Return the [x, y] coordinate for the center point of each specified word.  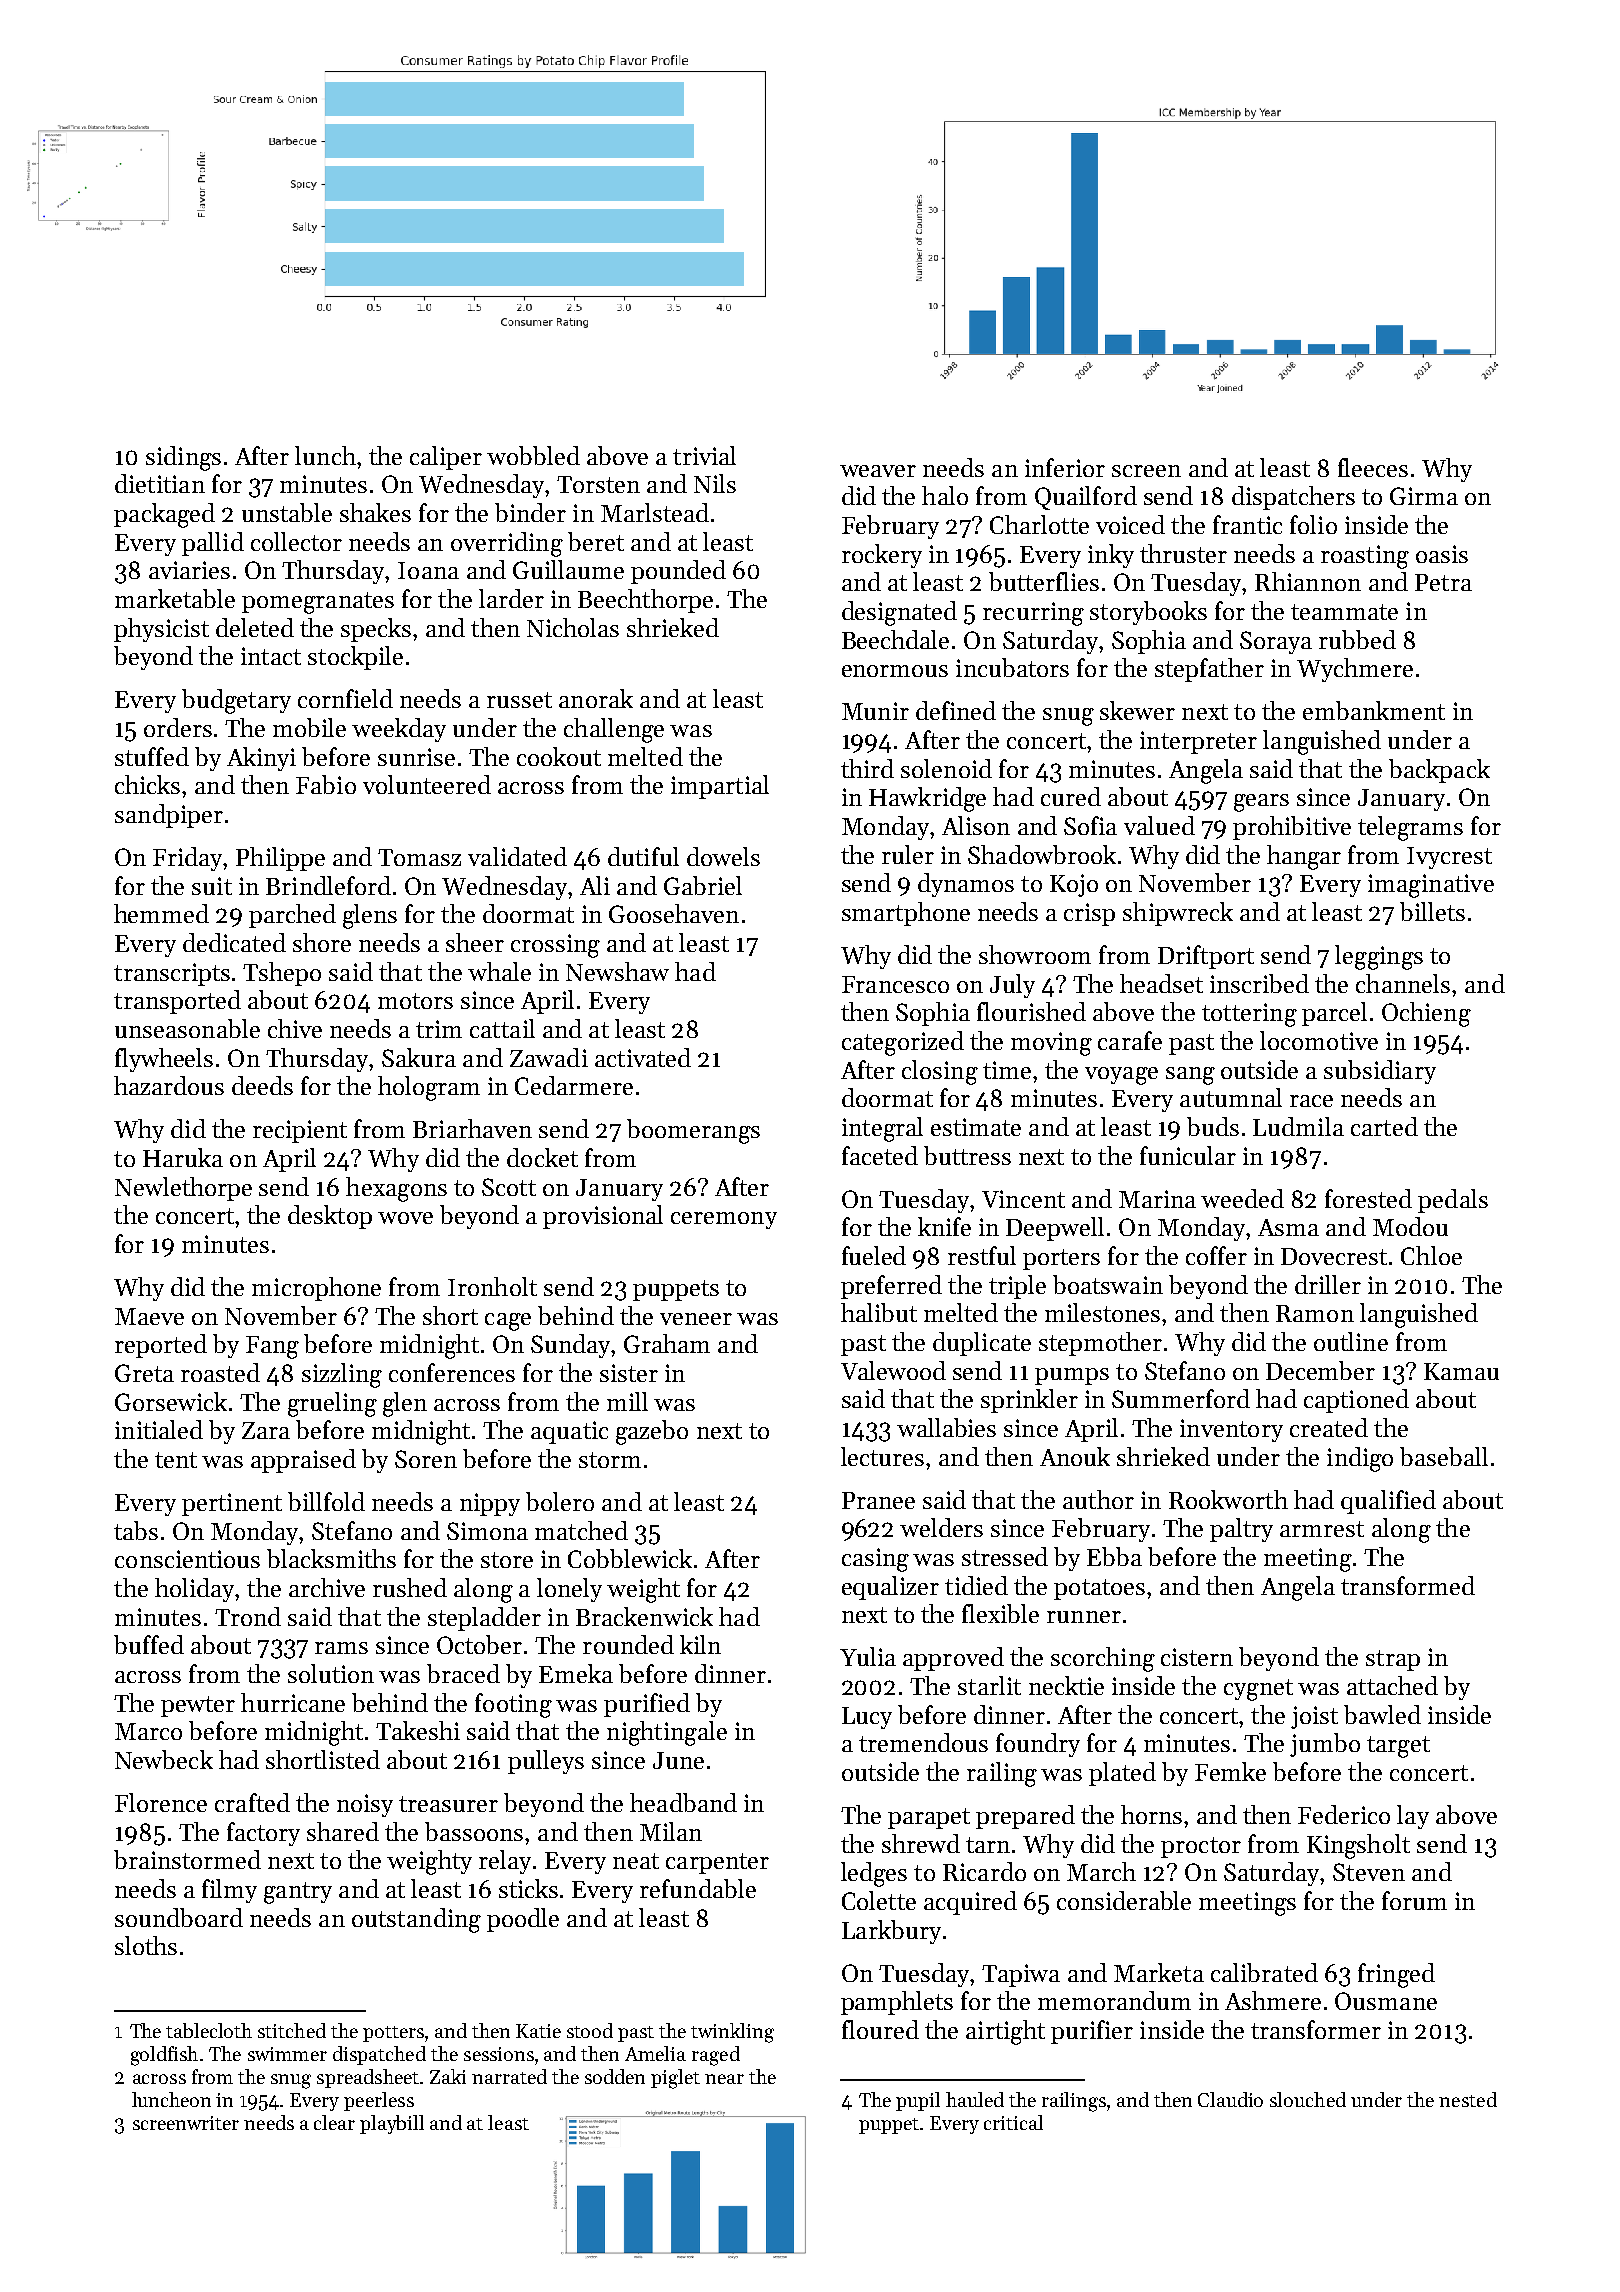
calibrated [1264, 1972]
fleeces [1373, 467]
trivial [704, 455]
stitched [292, 2030]
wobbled [533, 455]
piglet [675, 2079]
